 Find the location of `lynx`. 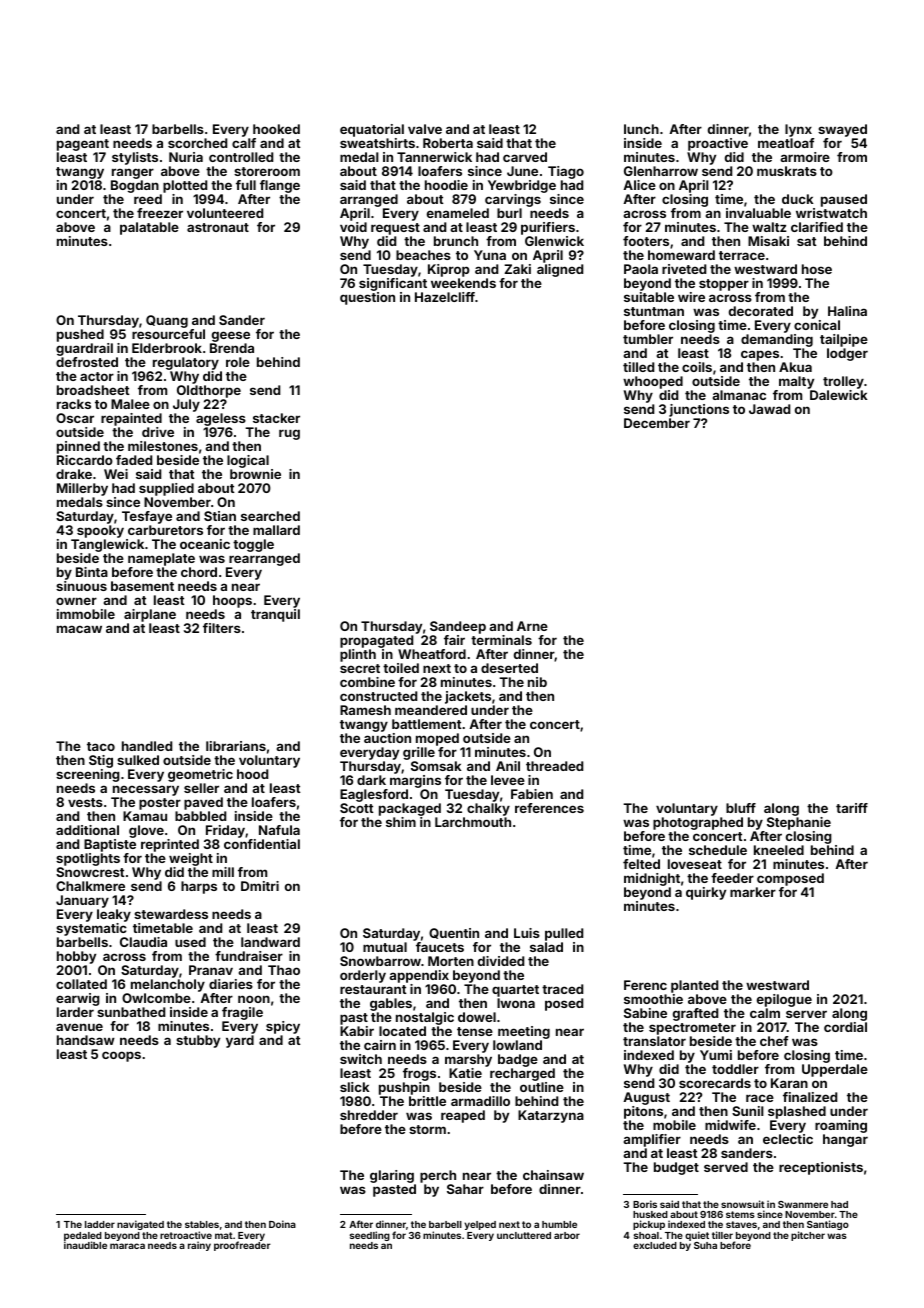

lynx is located at coordinates (798, 130).
